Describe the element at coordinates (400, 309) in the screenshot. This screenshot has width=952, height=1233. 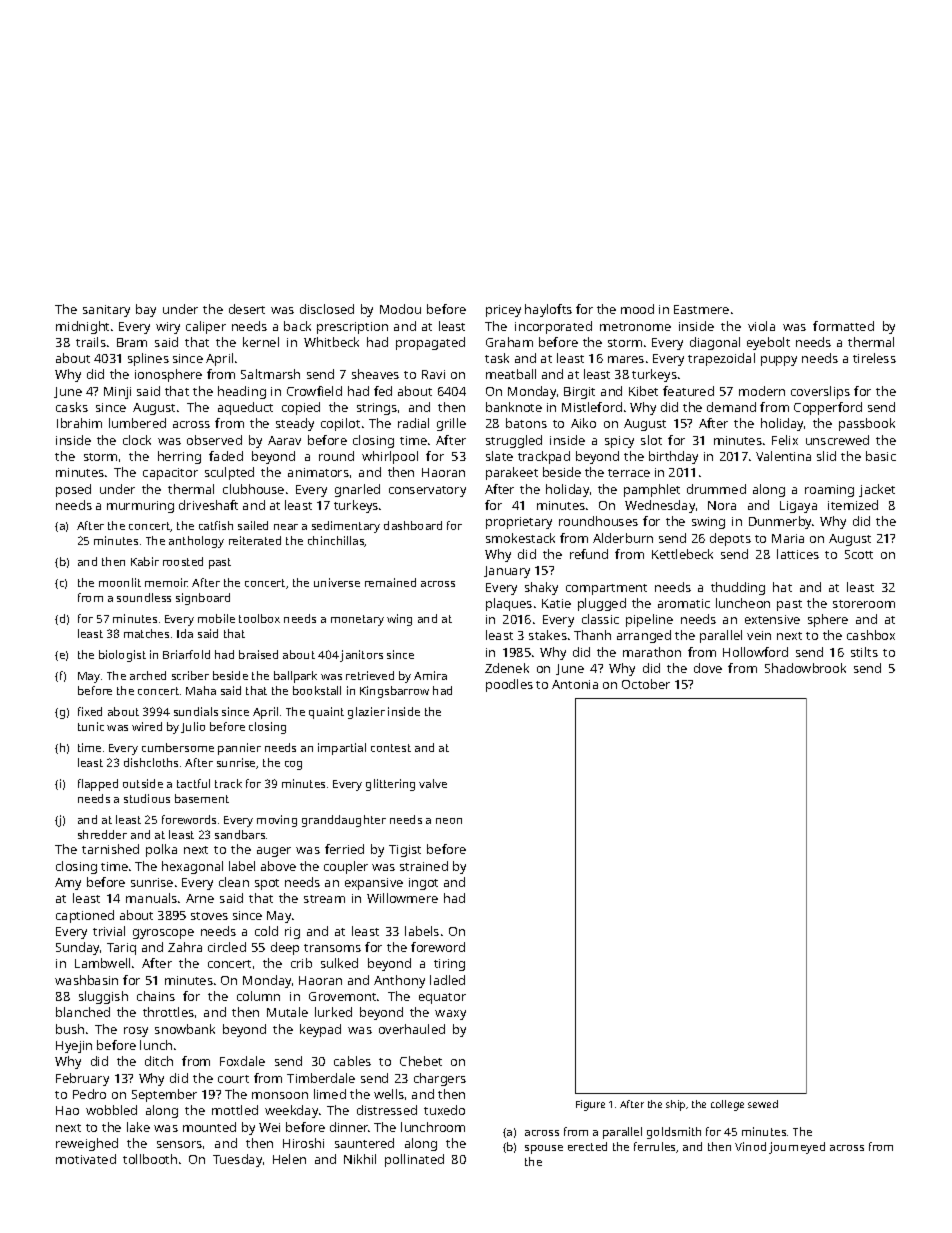
I see `Modou` at that location.
